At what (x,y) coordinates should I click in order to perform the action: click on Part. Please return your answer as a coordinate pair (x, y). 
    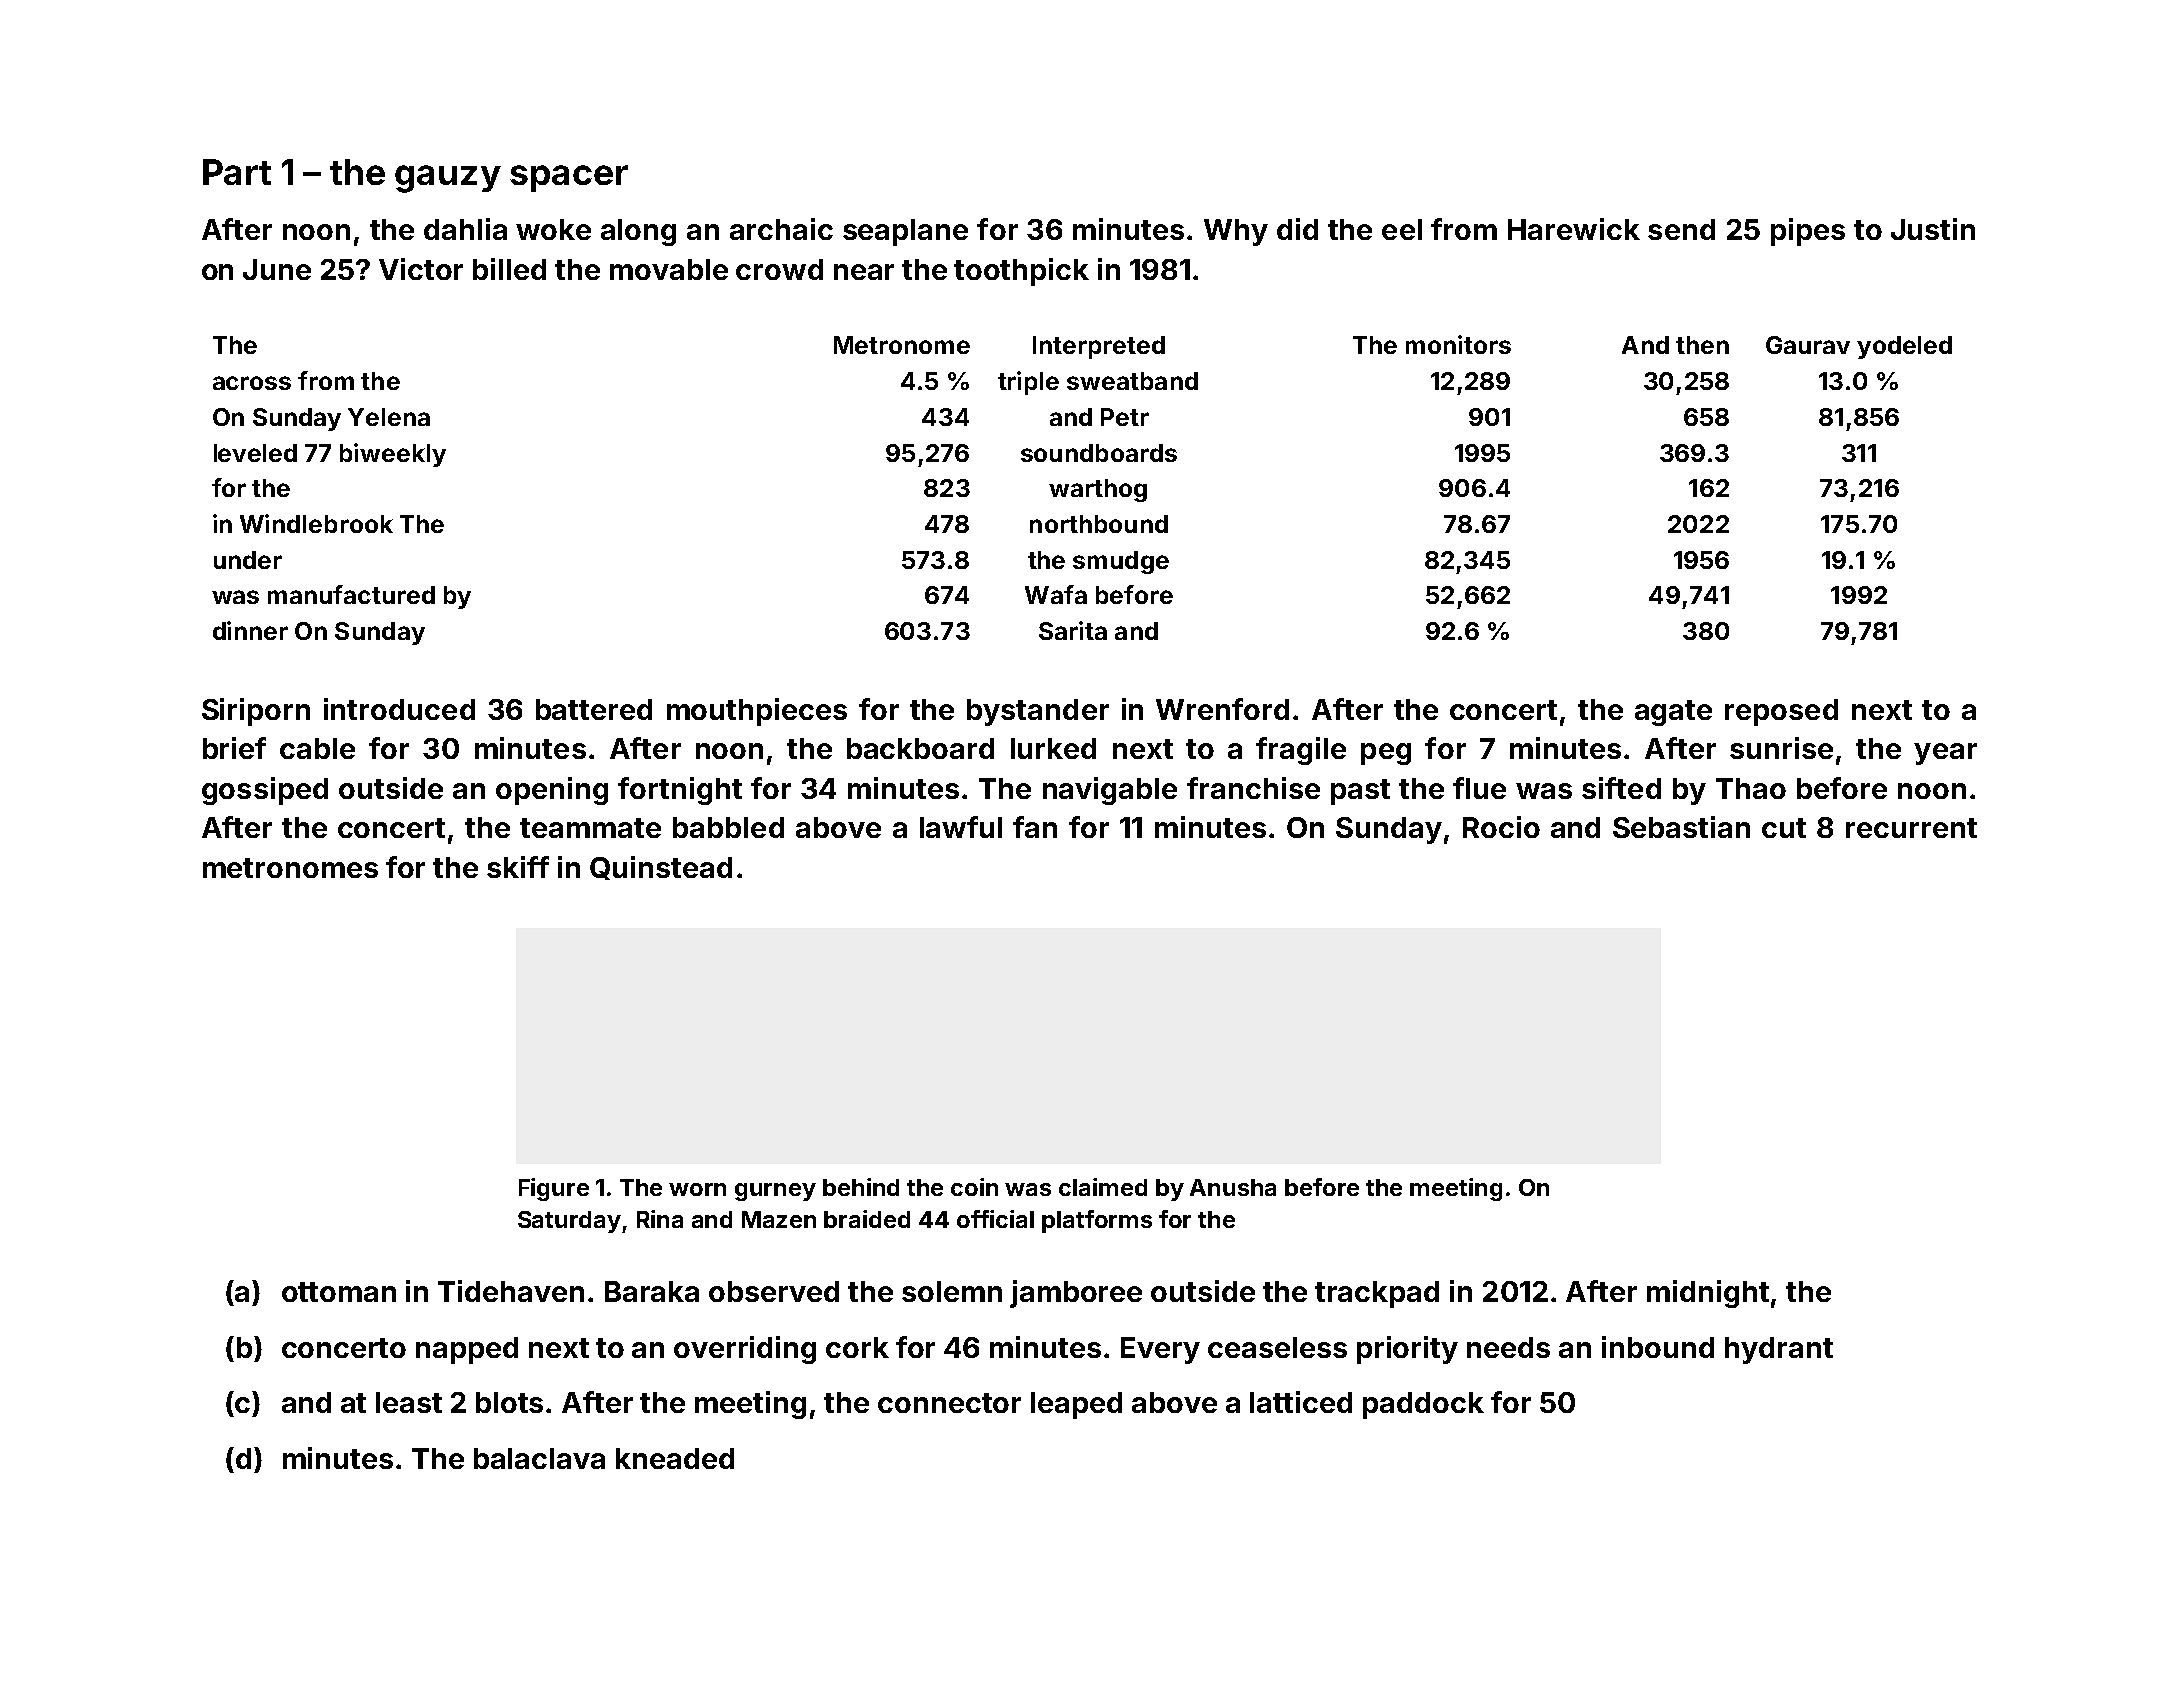
    Looking at the image, I should click on (237, 172).
